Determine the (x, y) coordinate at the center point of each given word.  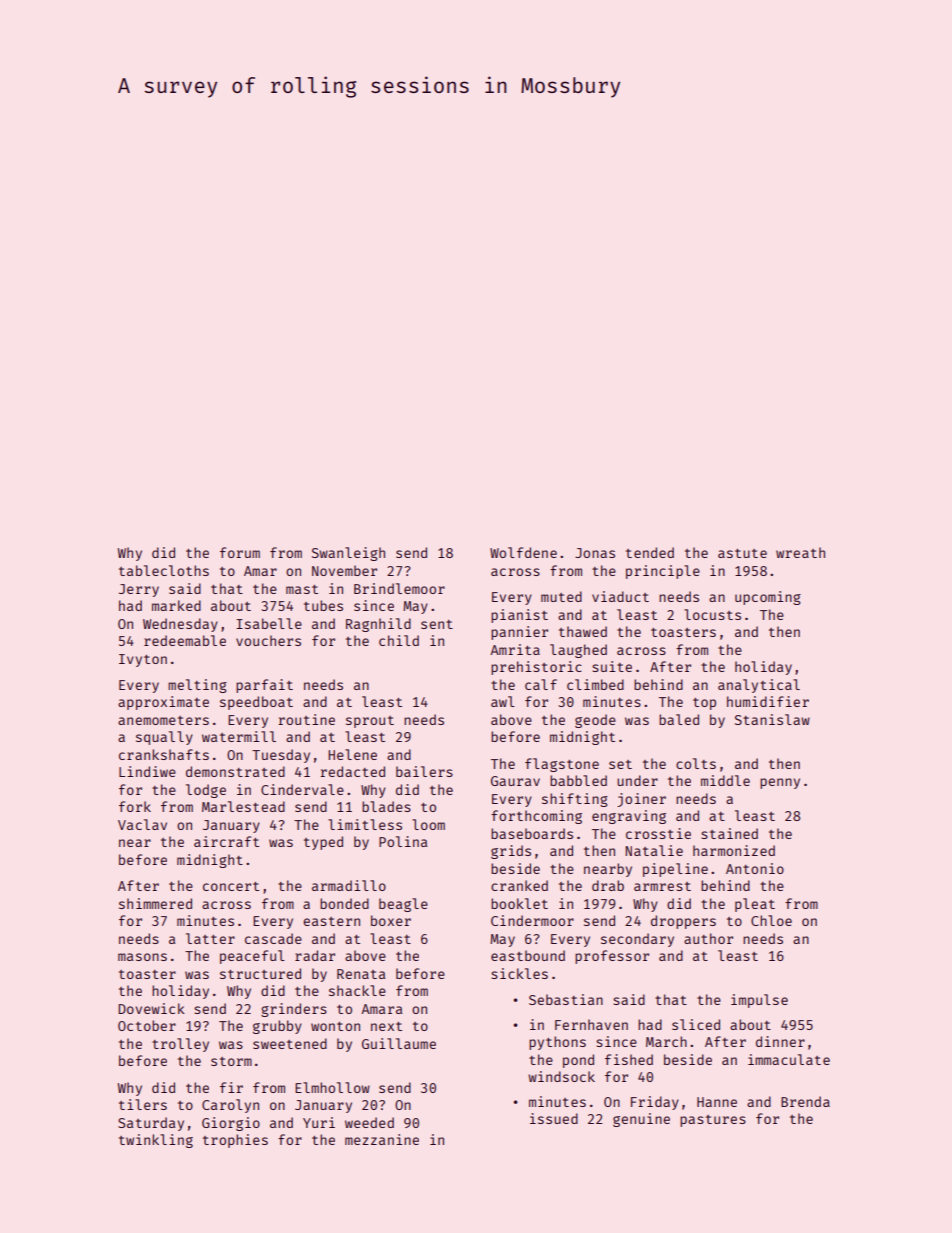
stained (729, 833)
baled (679, 719)
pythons (557, 1043)
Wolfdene (523, 552)
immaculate (789, 1059)
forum (240, 552)
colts (696, 763)
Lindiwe (147, 771)
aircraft (226, 841)
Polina (403, 841)
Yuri (319, 1122)
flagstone (562, 765)
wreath (800, 552)
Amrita (515, 649)
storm (231, 1061)
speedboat (256, 703)
